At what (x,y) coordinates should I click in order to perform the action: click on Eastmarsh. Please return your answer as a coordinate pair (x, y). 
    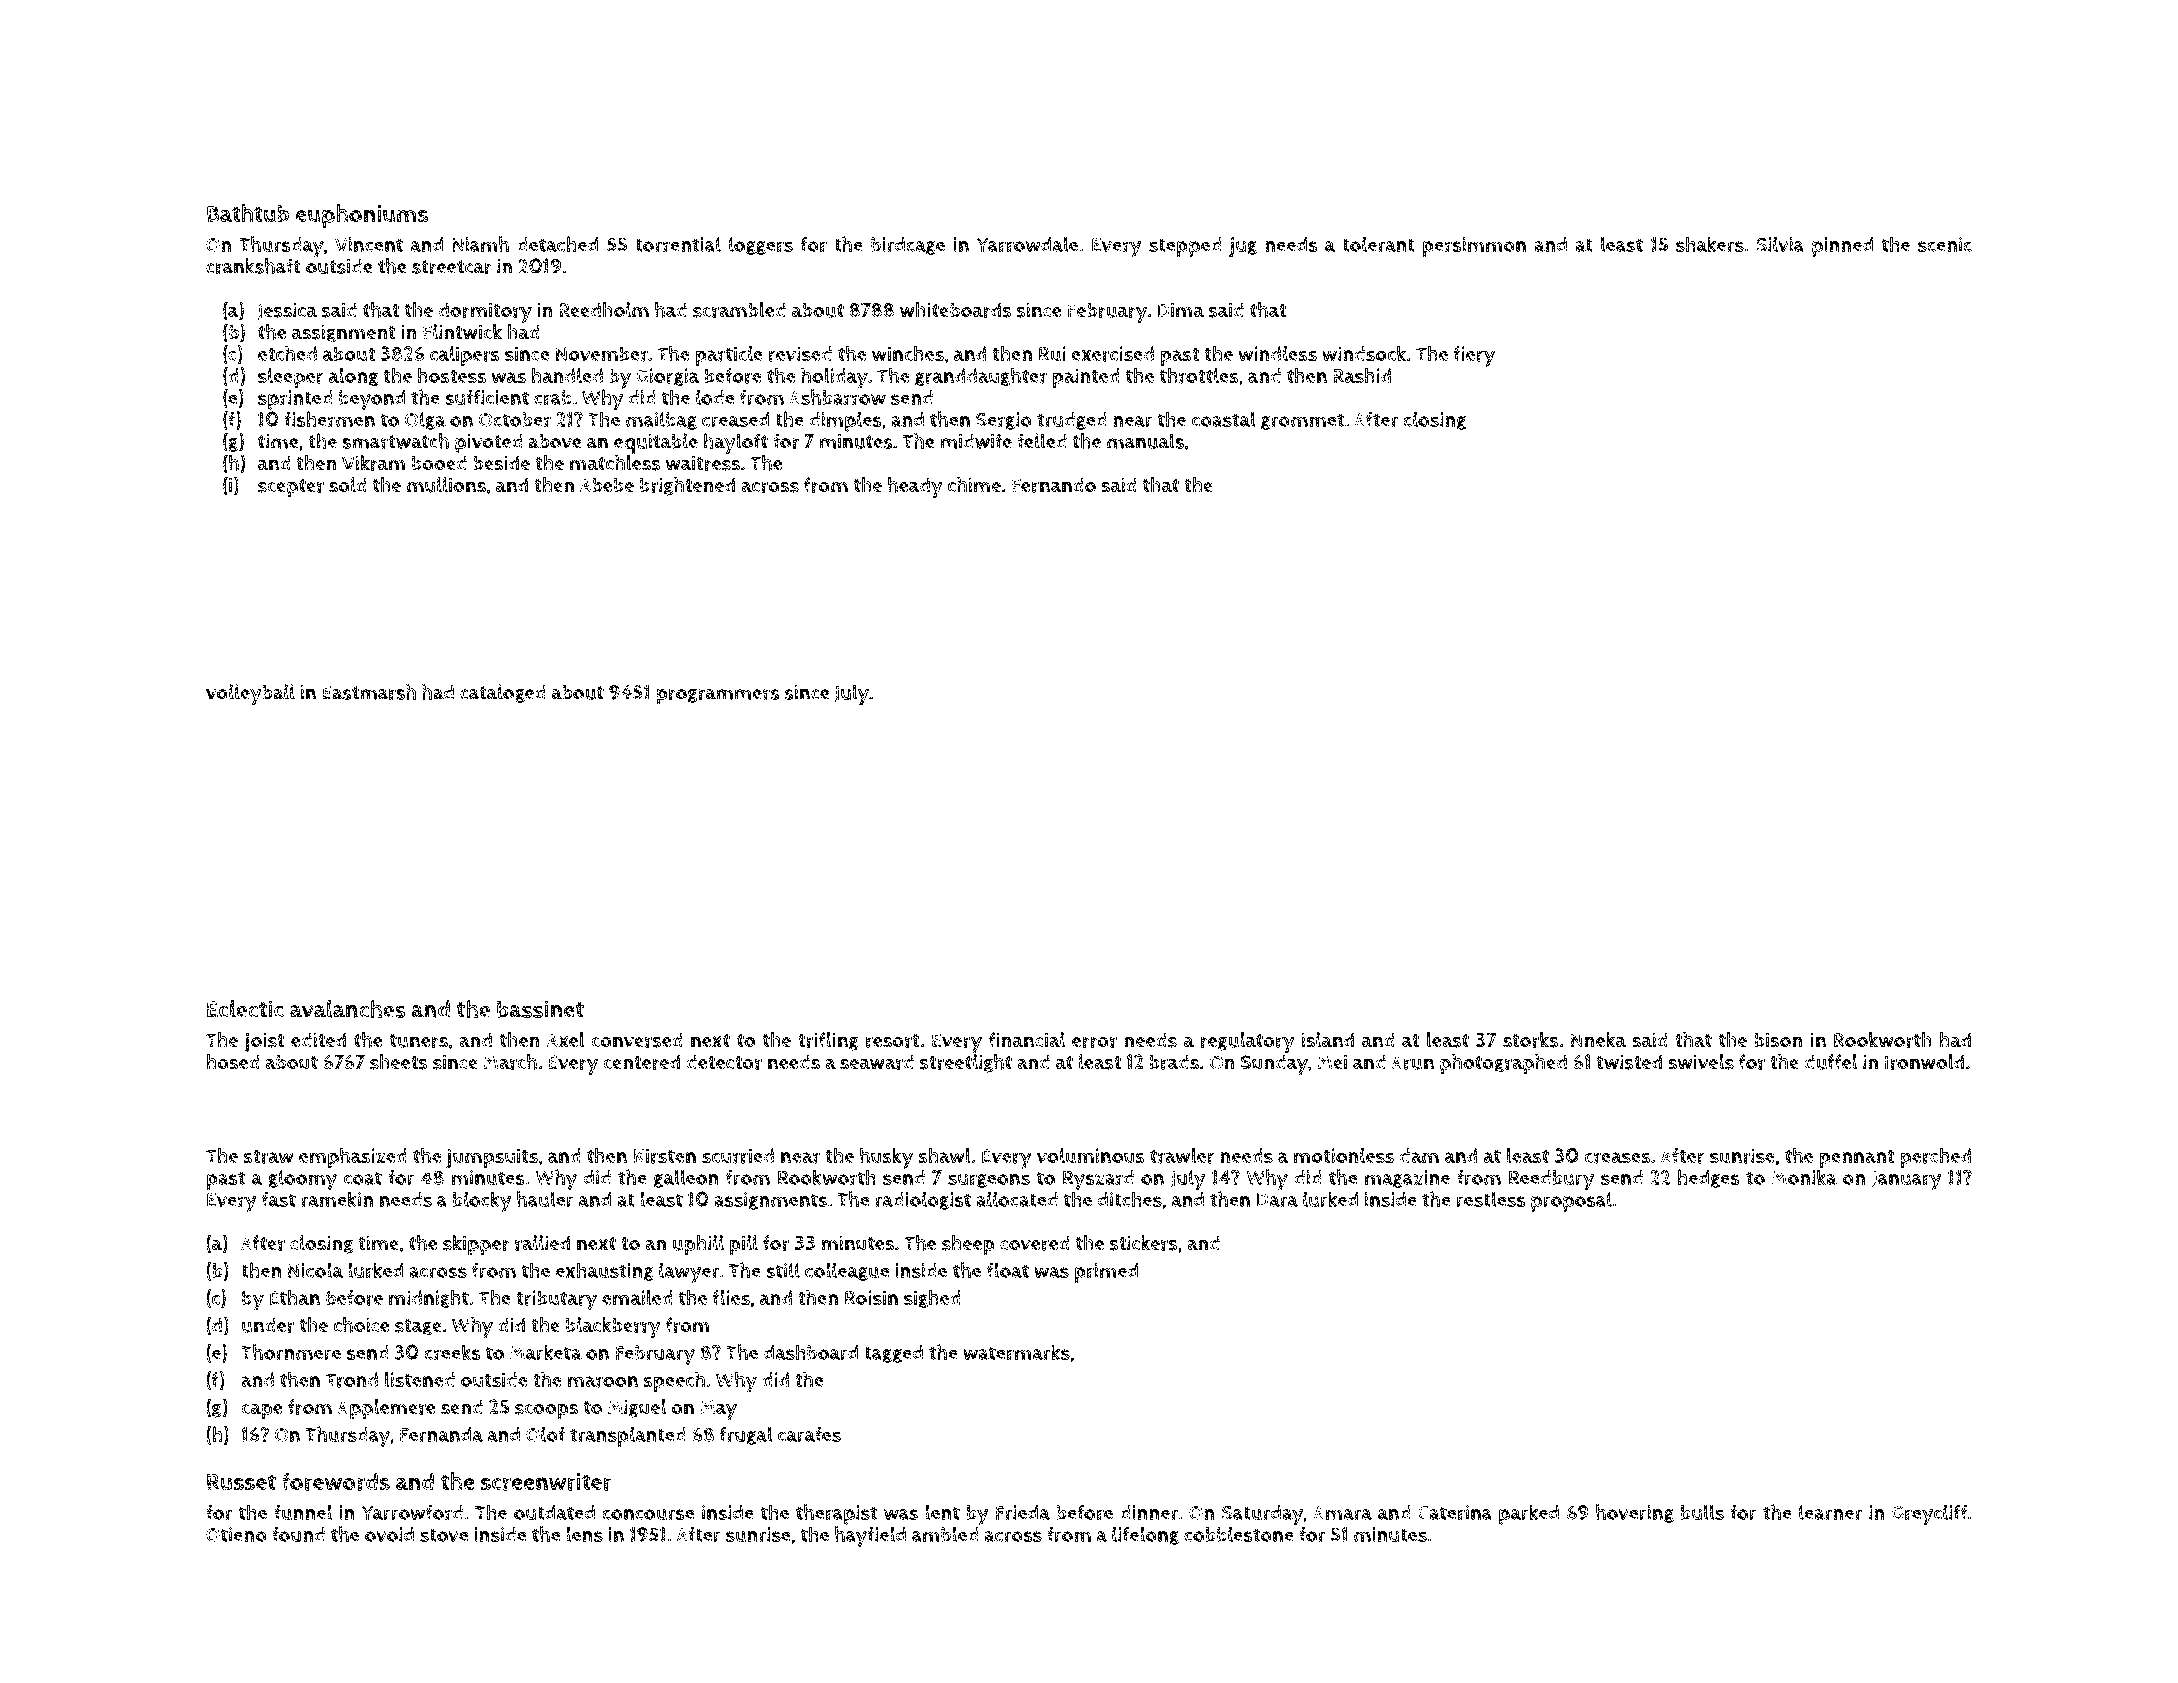
    Looking at the image, I should click on (369, 692).
